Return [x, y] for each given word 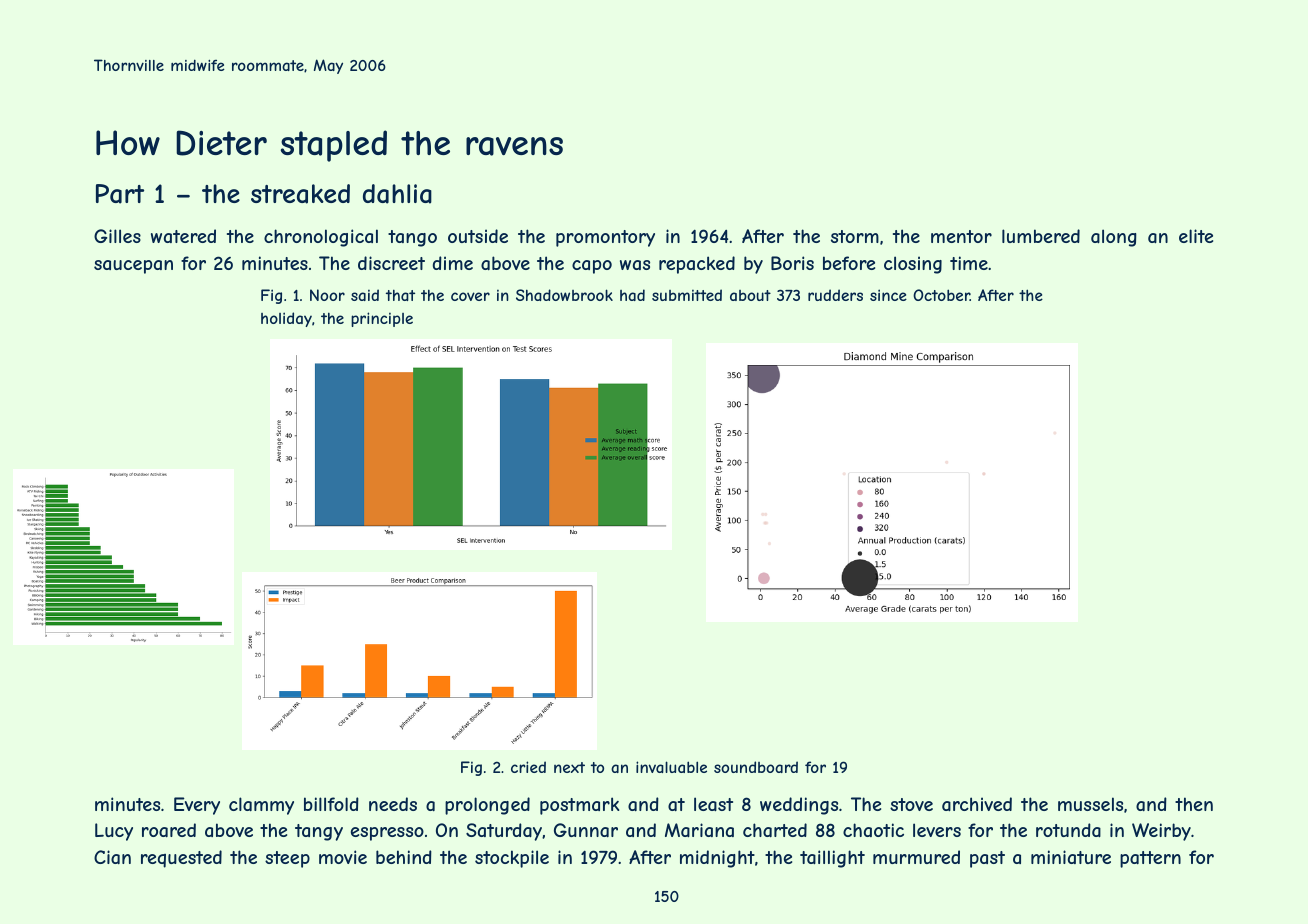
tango [412, 238]
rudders [835, 295]
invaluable [671, 767]
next [569, 767]
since [888, 295]
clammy [261, 806]
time [969, 263]
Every [197, 806]
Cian [112, 857]
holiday [286, 319]
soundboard [756, 767]
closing [913, 265]
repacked [697, 265]
